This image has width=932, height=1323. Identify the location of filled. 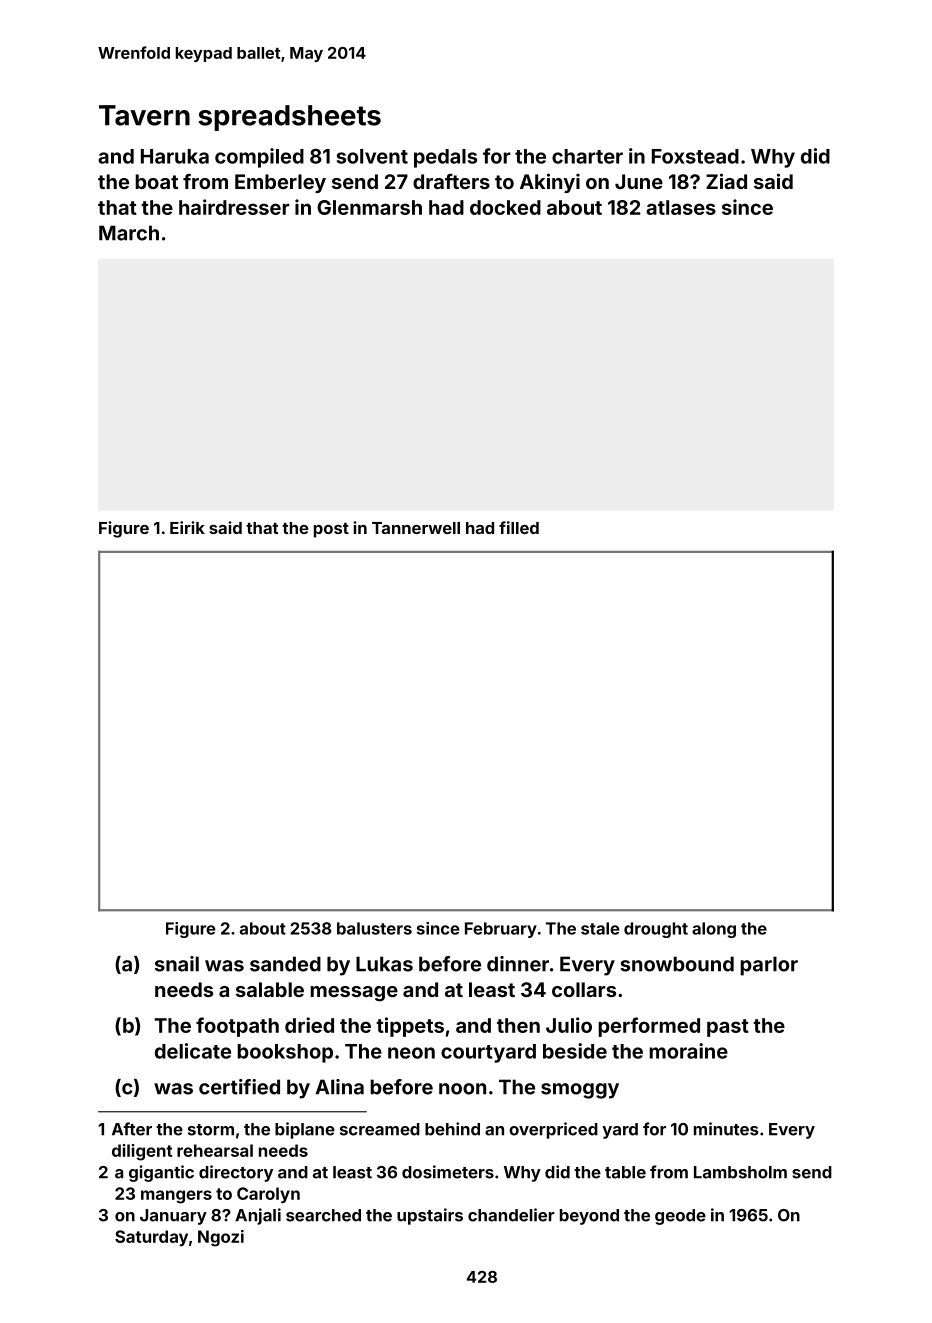
(519, 527).
